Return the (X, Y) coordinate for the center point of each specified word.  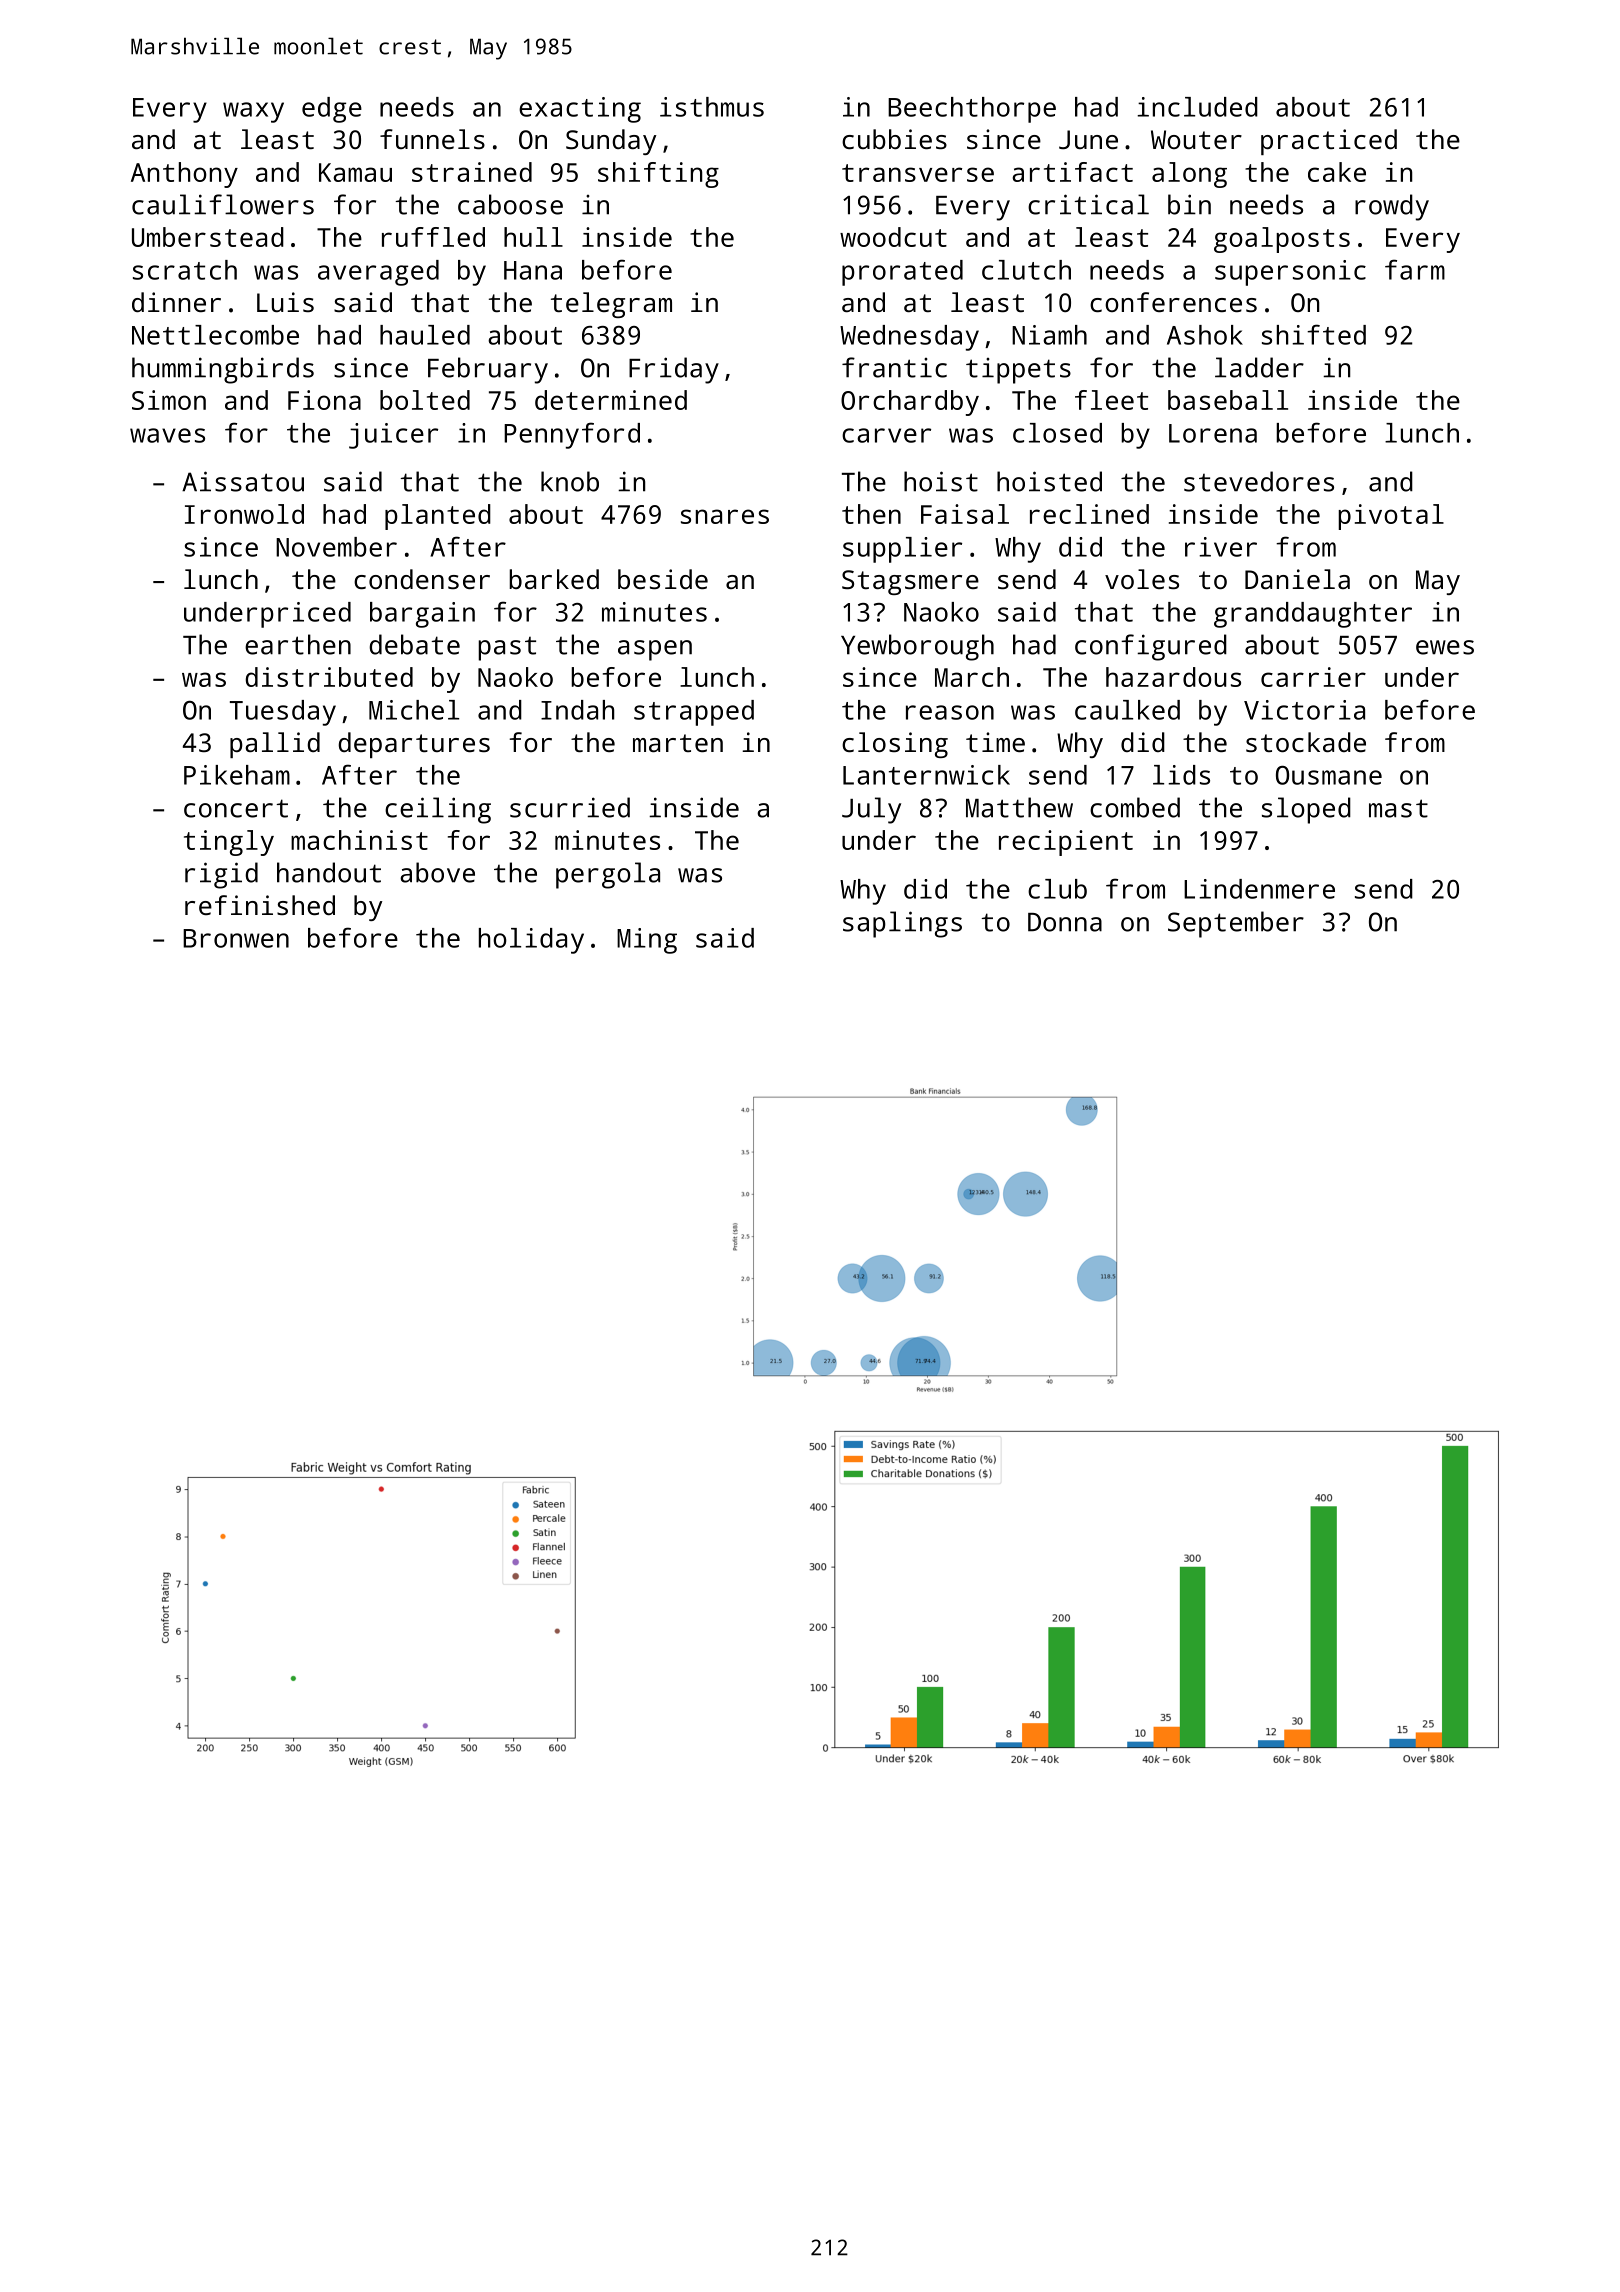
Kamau (355, 172)
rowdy (1392, 207)
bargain (422, 615)
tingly (229, 843)
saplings (902, 924)
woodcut (893, 237)
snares (725, 516)
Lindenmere (1259, 889)
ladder (1259, 367)
